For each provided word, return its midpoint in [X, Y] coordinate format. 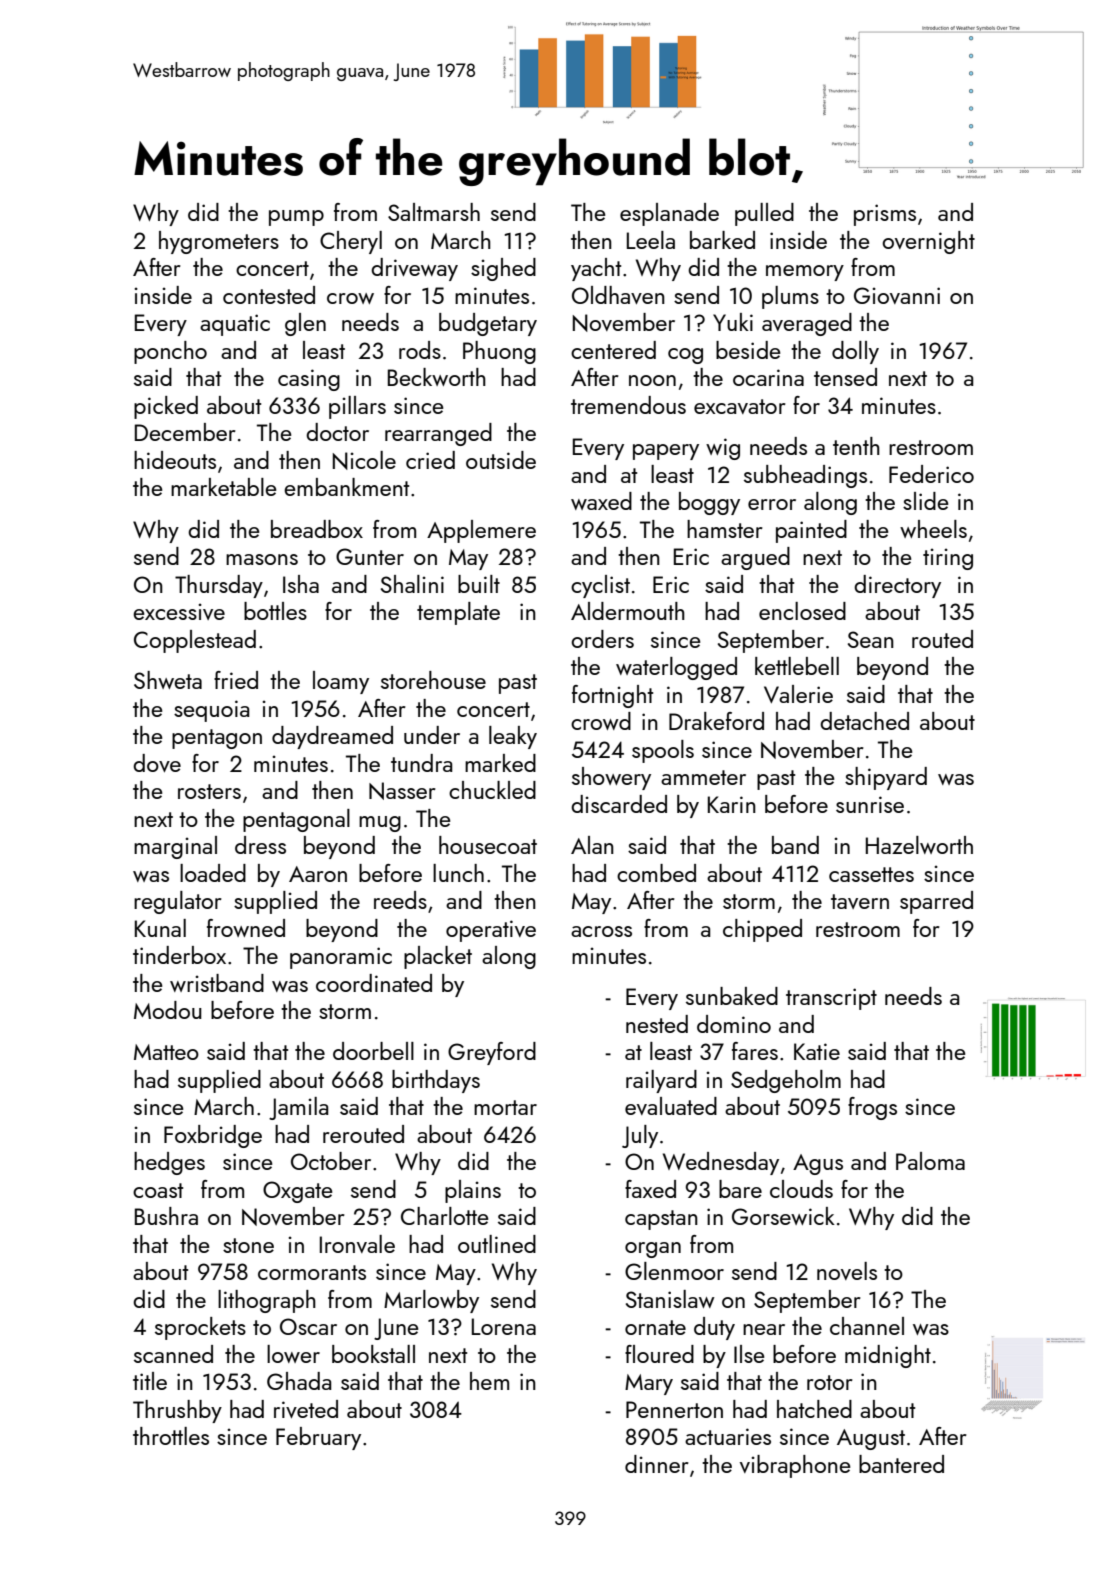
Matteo [166, 1052]
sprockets [200, 1328]
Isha [301, 584]
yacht [596, 269]
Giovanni [897, 295]
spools [663, 751]
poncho [170, 352]
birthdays [436, 1081]
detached [864, 721]
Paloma [930, 1161]
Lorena [504, 1326]
